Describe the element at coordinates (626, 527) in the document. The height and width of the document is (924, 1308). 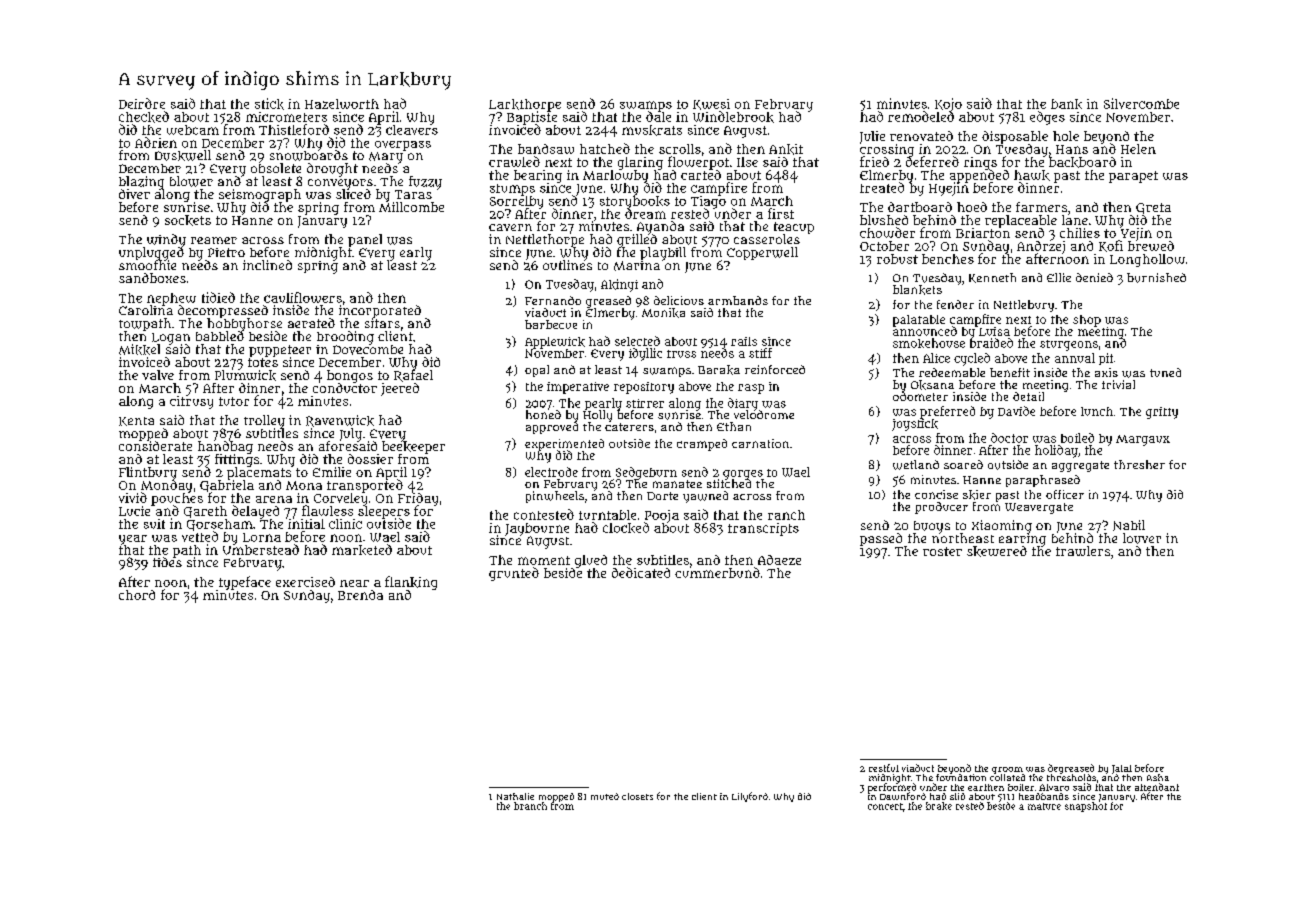
I see `clocked` at that location.
